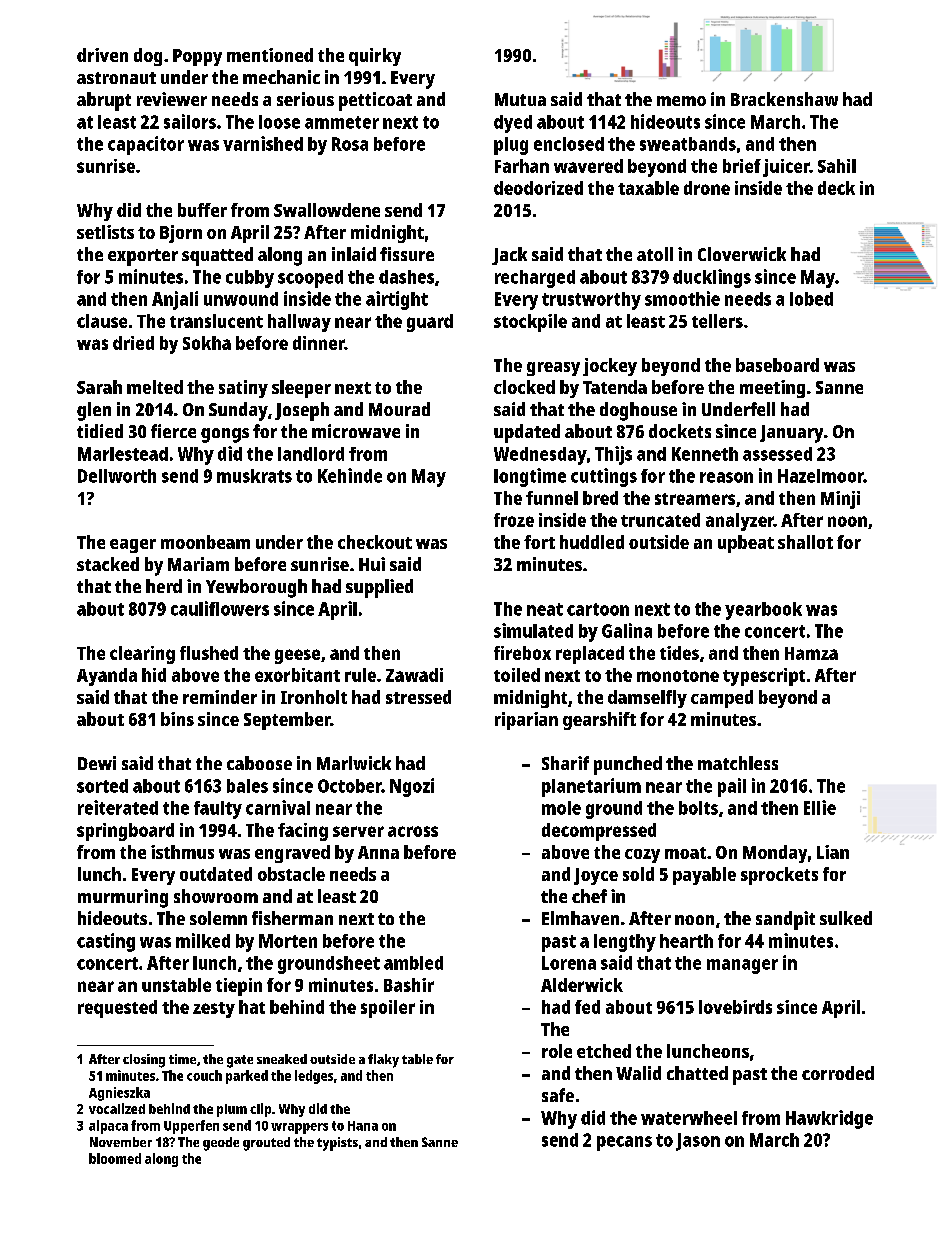 The width and height of the screenshot is (952, 1233). Describe the element at coordinates (182, 852) in the screenshot. I see `isthmus` at that location.
